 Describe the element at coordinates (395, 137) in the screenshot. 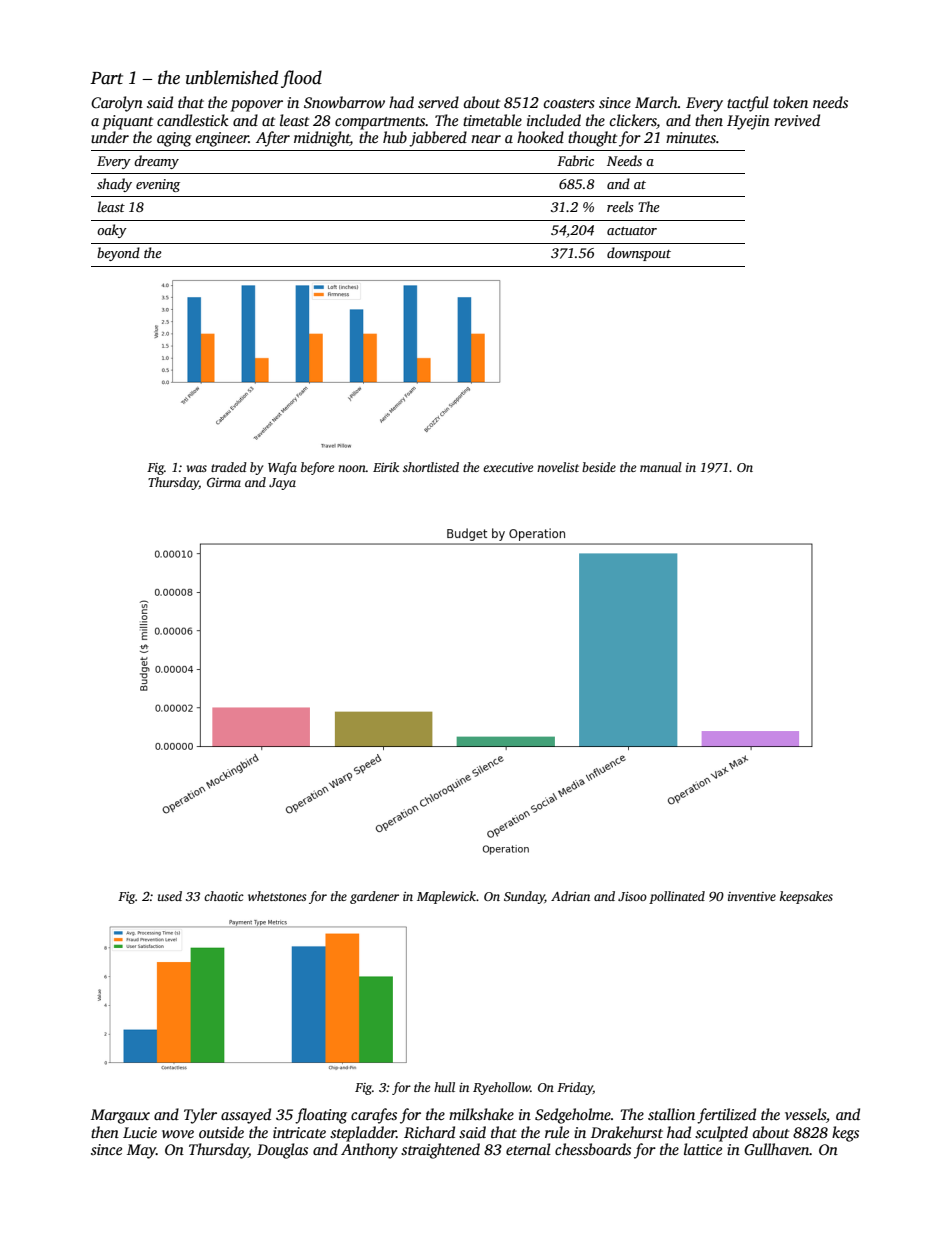

I see `hub` at that location.
